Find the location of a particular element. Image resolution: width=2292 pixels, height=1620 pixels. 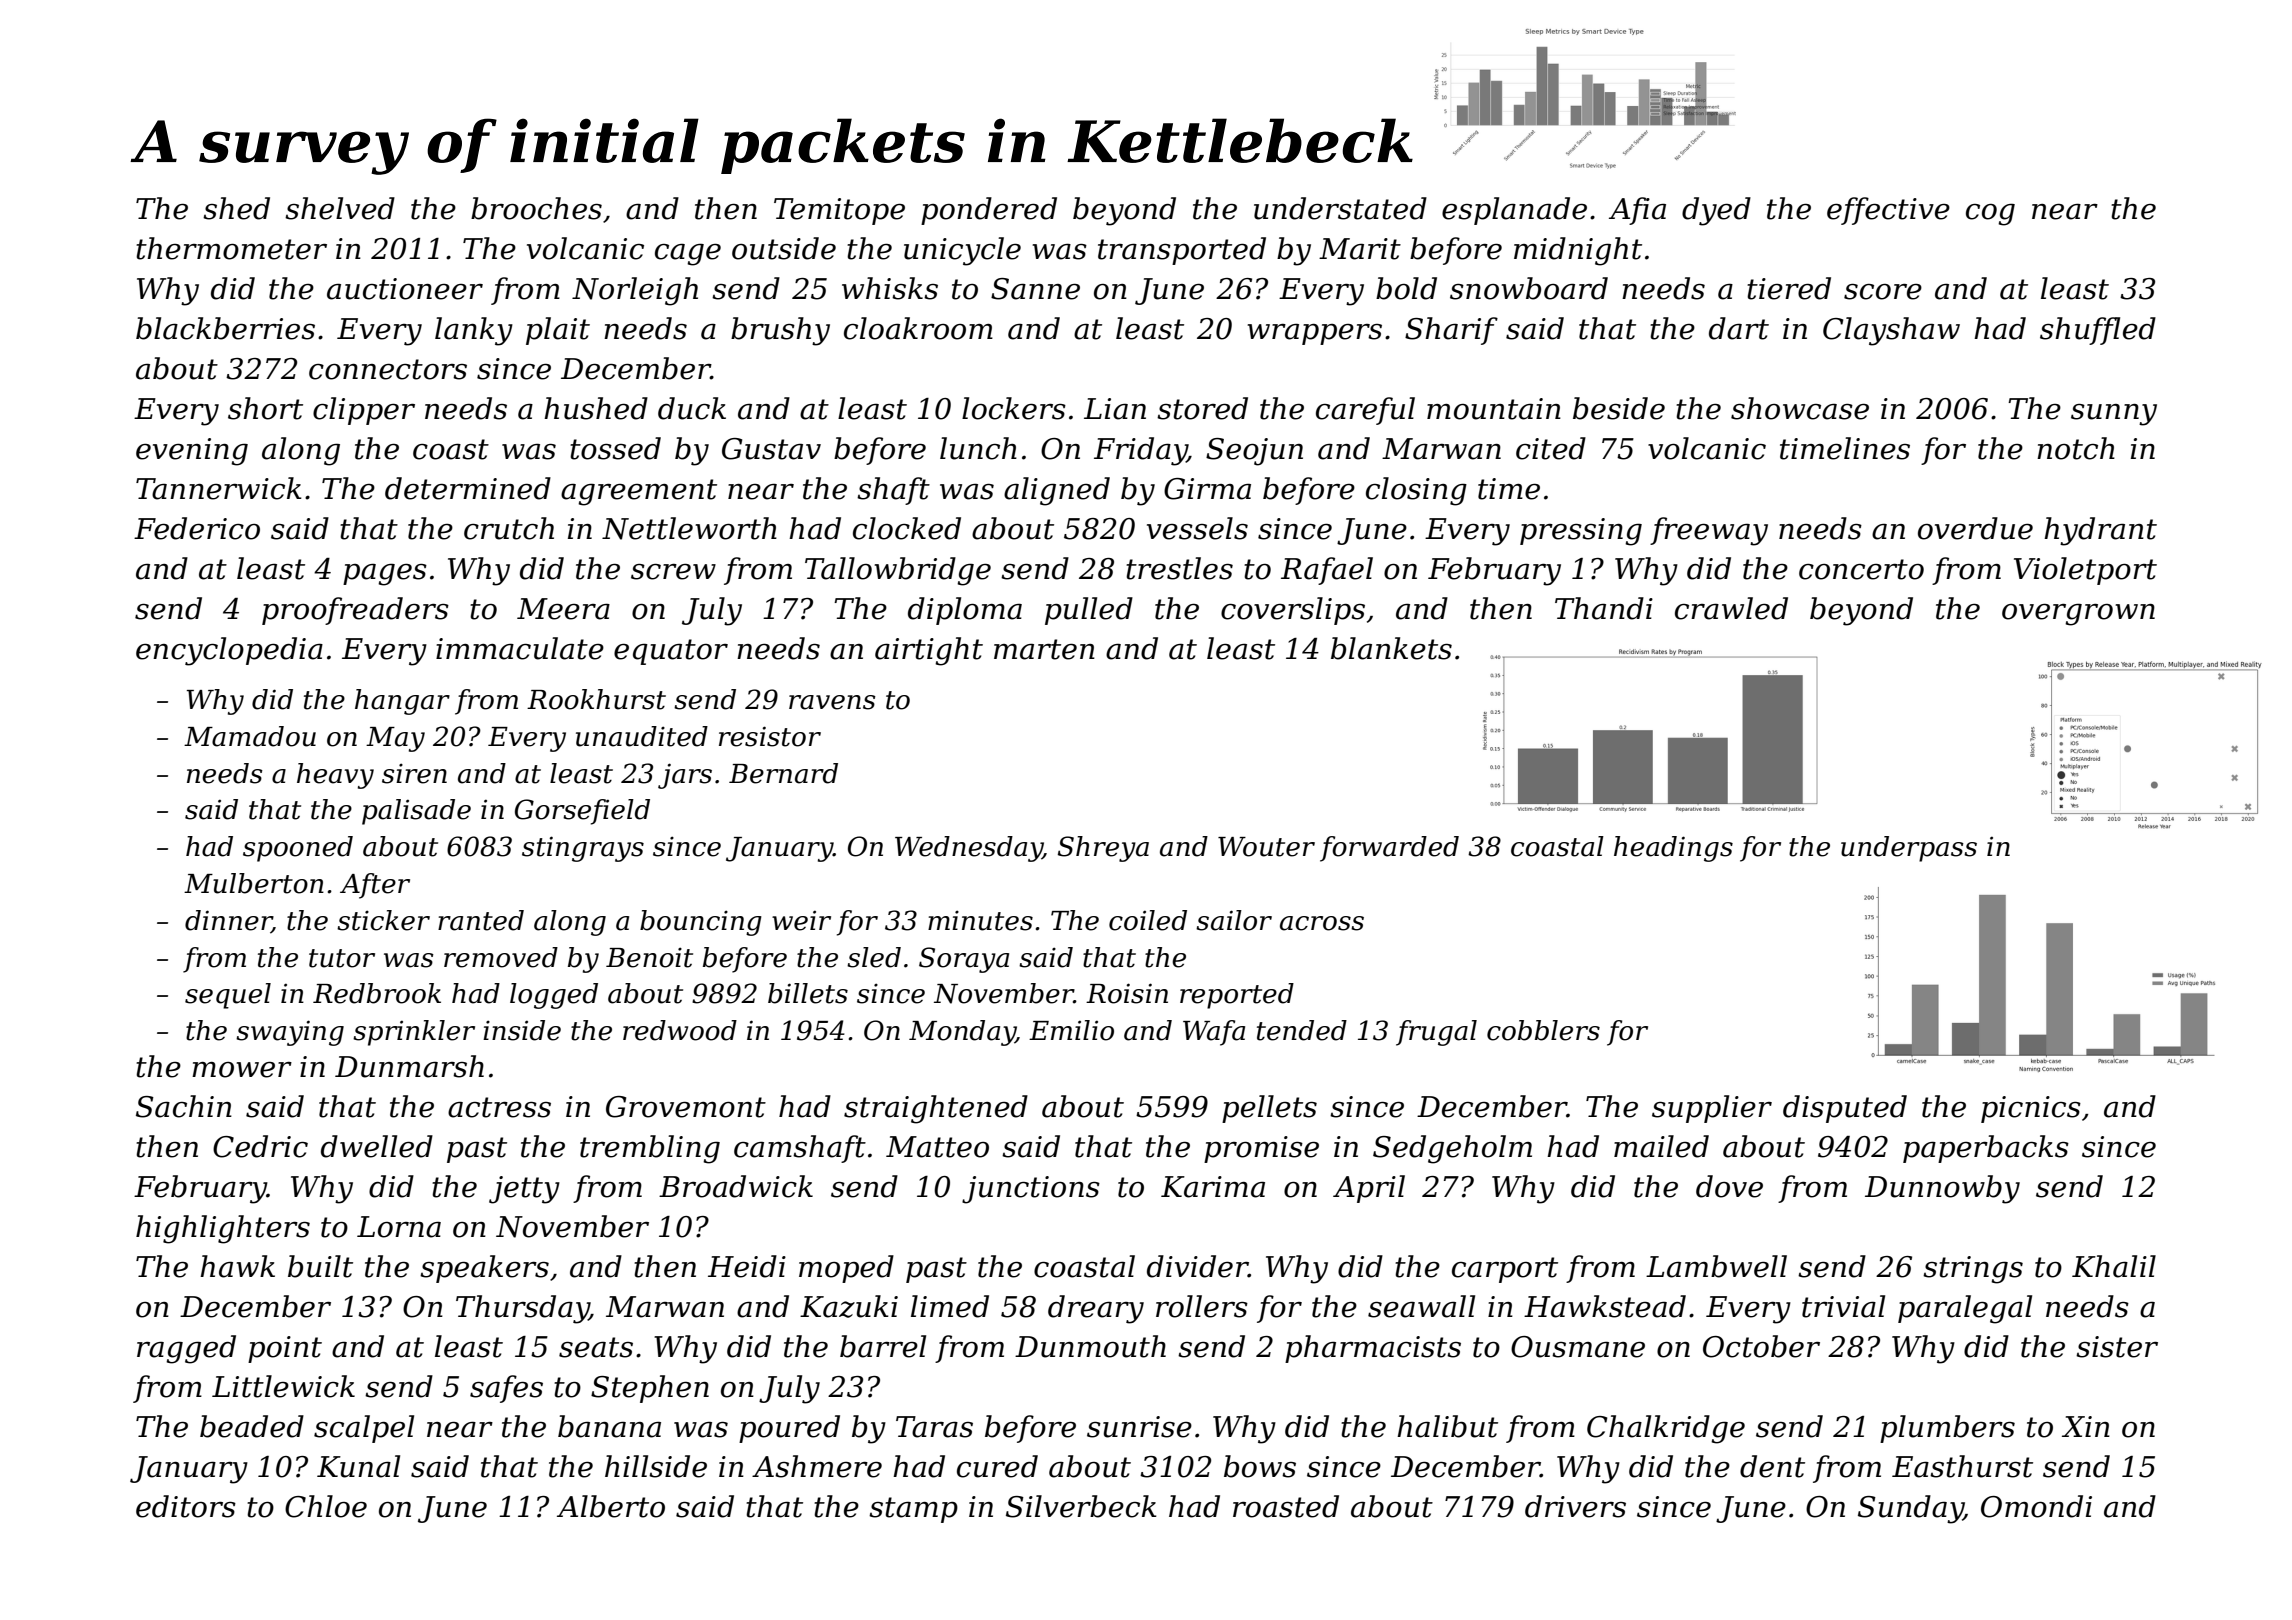

forwarded is located at coordinates (1389, 849).
